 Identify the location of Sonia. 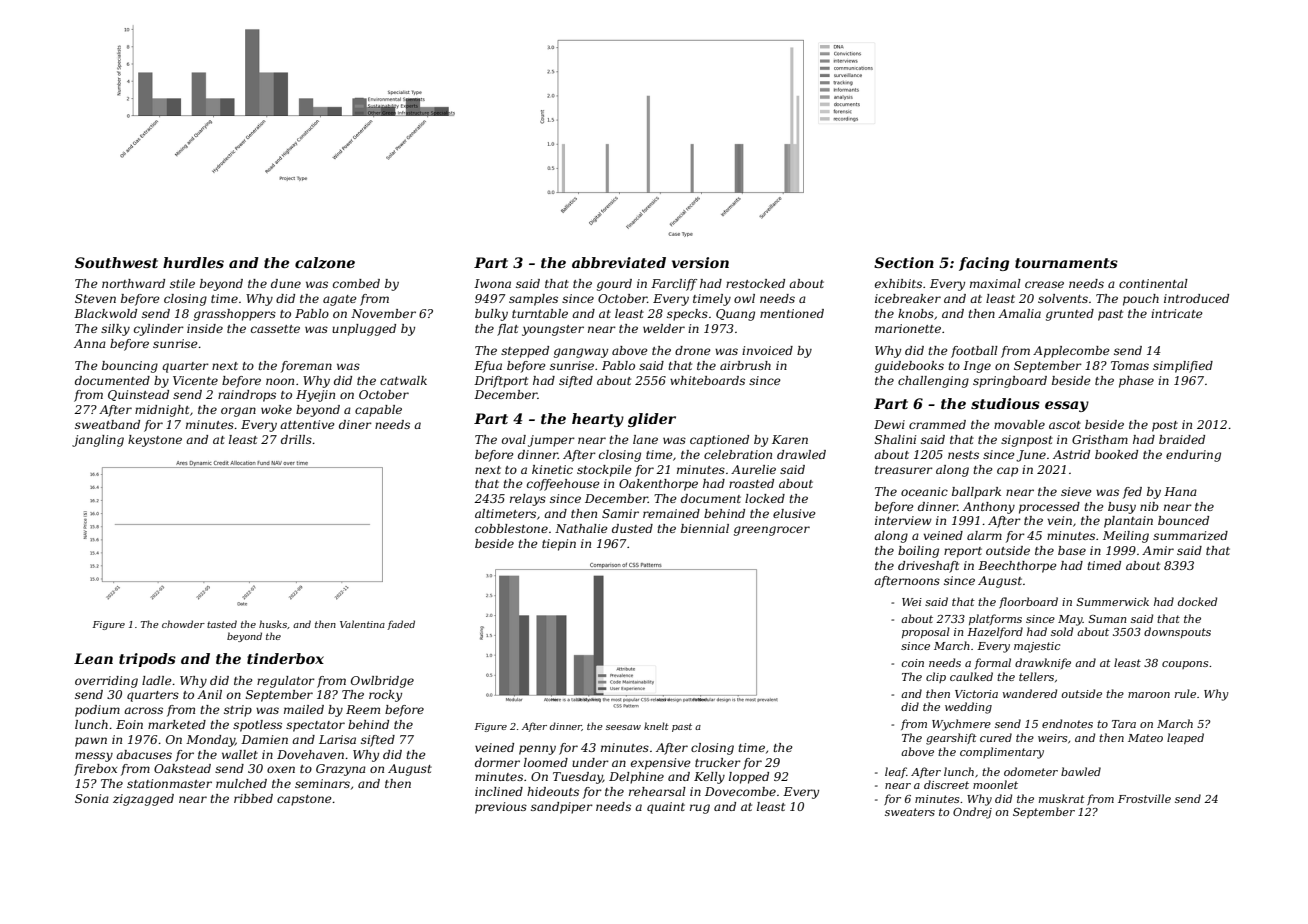
(92, 798).
